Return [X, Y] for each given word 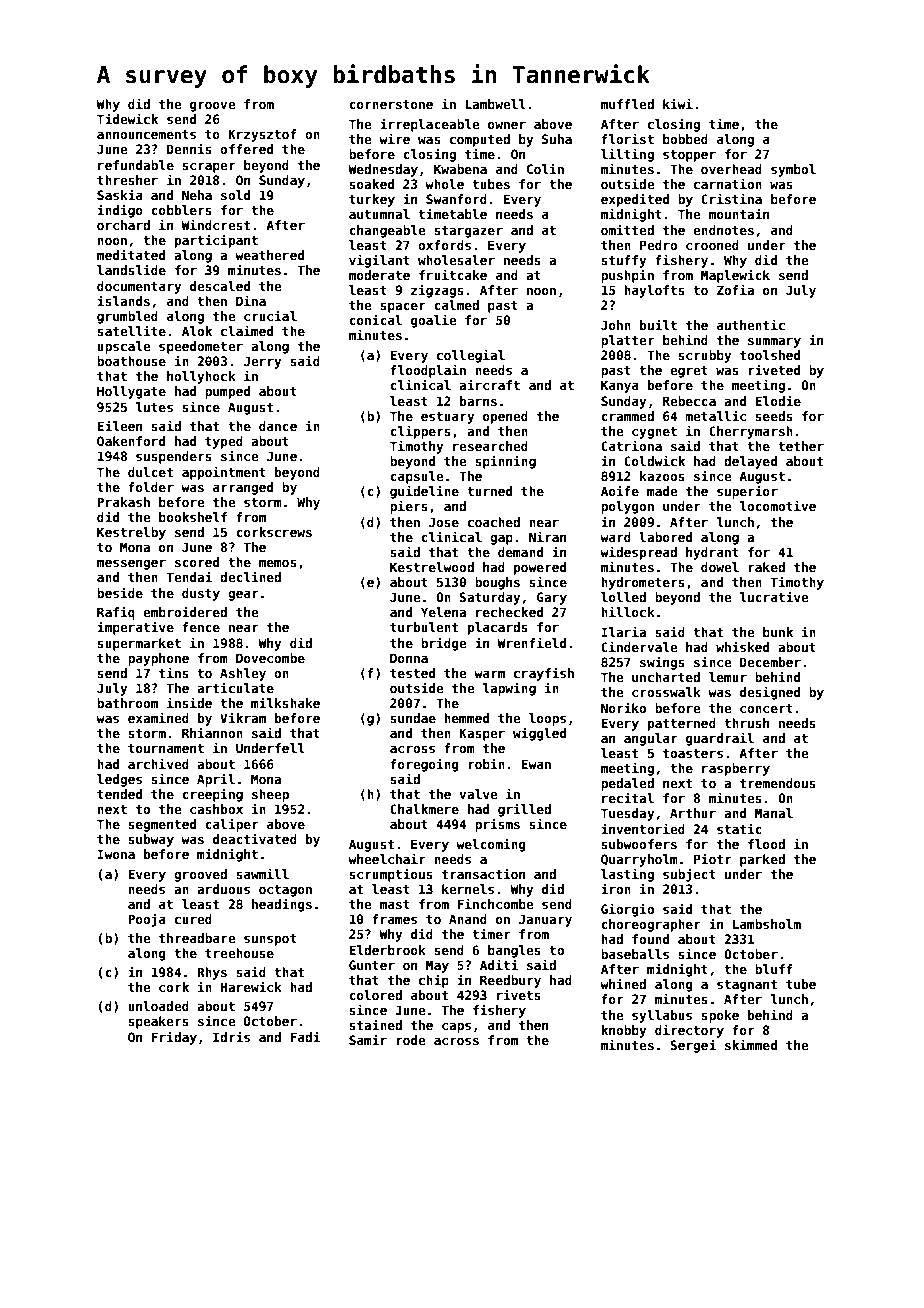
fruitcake [453, 274]
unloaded [158, 1006]
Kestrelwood [432, 567]
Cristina [731, 198]
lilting [627, 155]
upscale [124, 347]
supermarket [139, 644]
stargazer [468, 232]
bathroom [127, 703]
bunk [778, 632]
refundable [136, 165]
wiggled [539, 734]
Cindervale [639, 646]
